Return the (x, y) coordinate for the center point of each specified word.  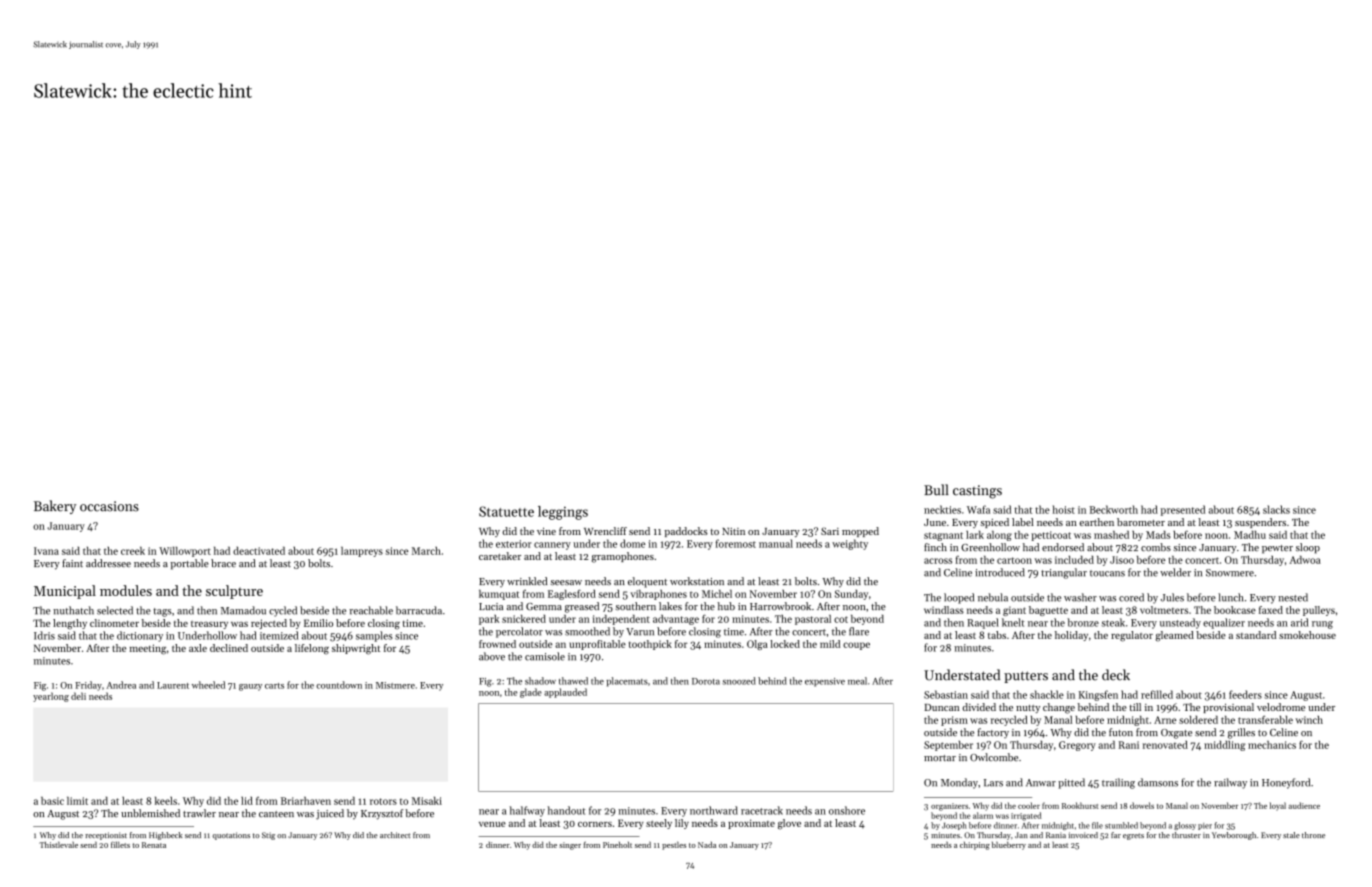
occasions (109, 506)
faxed (1271, 610)
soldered (1198, 720)
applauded (565, 693)
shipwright (356, 649)
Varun (640, 632)
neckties (942, 509)
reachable (371, 610)
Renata (154, 845)
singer (570, 846)
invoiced (1083, 835)
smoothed (587, 631)
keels (166, 801)
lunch (1230, 597)
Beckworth (1113, 509)
